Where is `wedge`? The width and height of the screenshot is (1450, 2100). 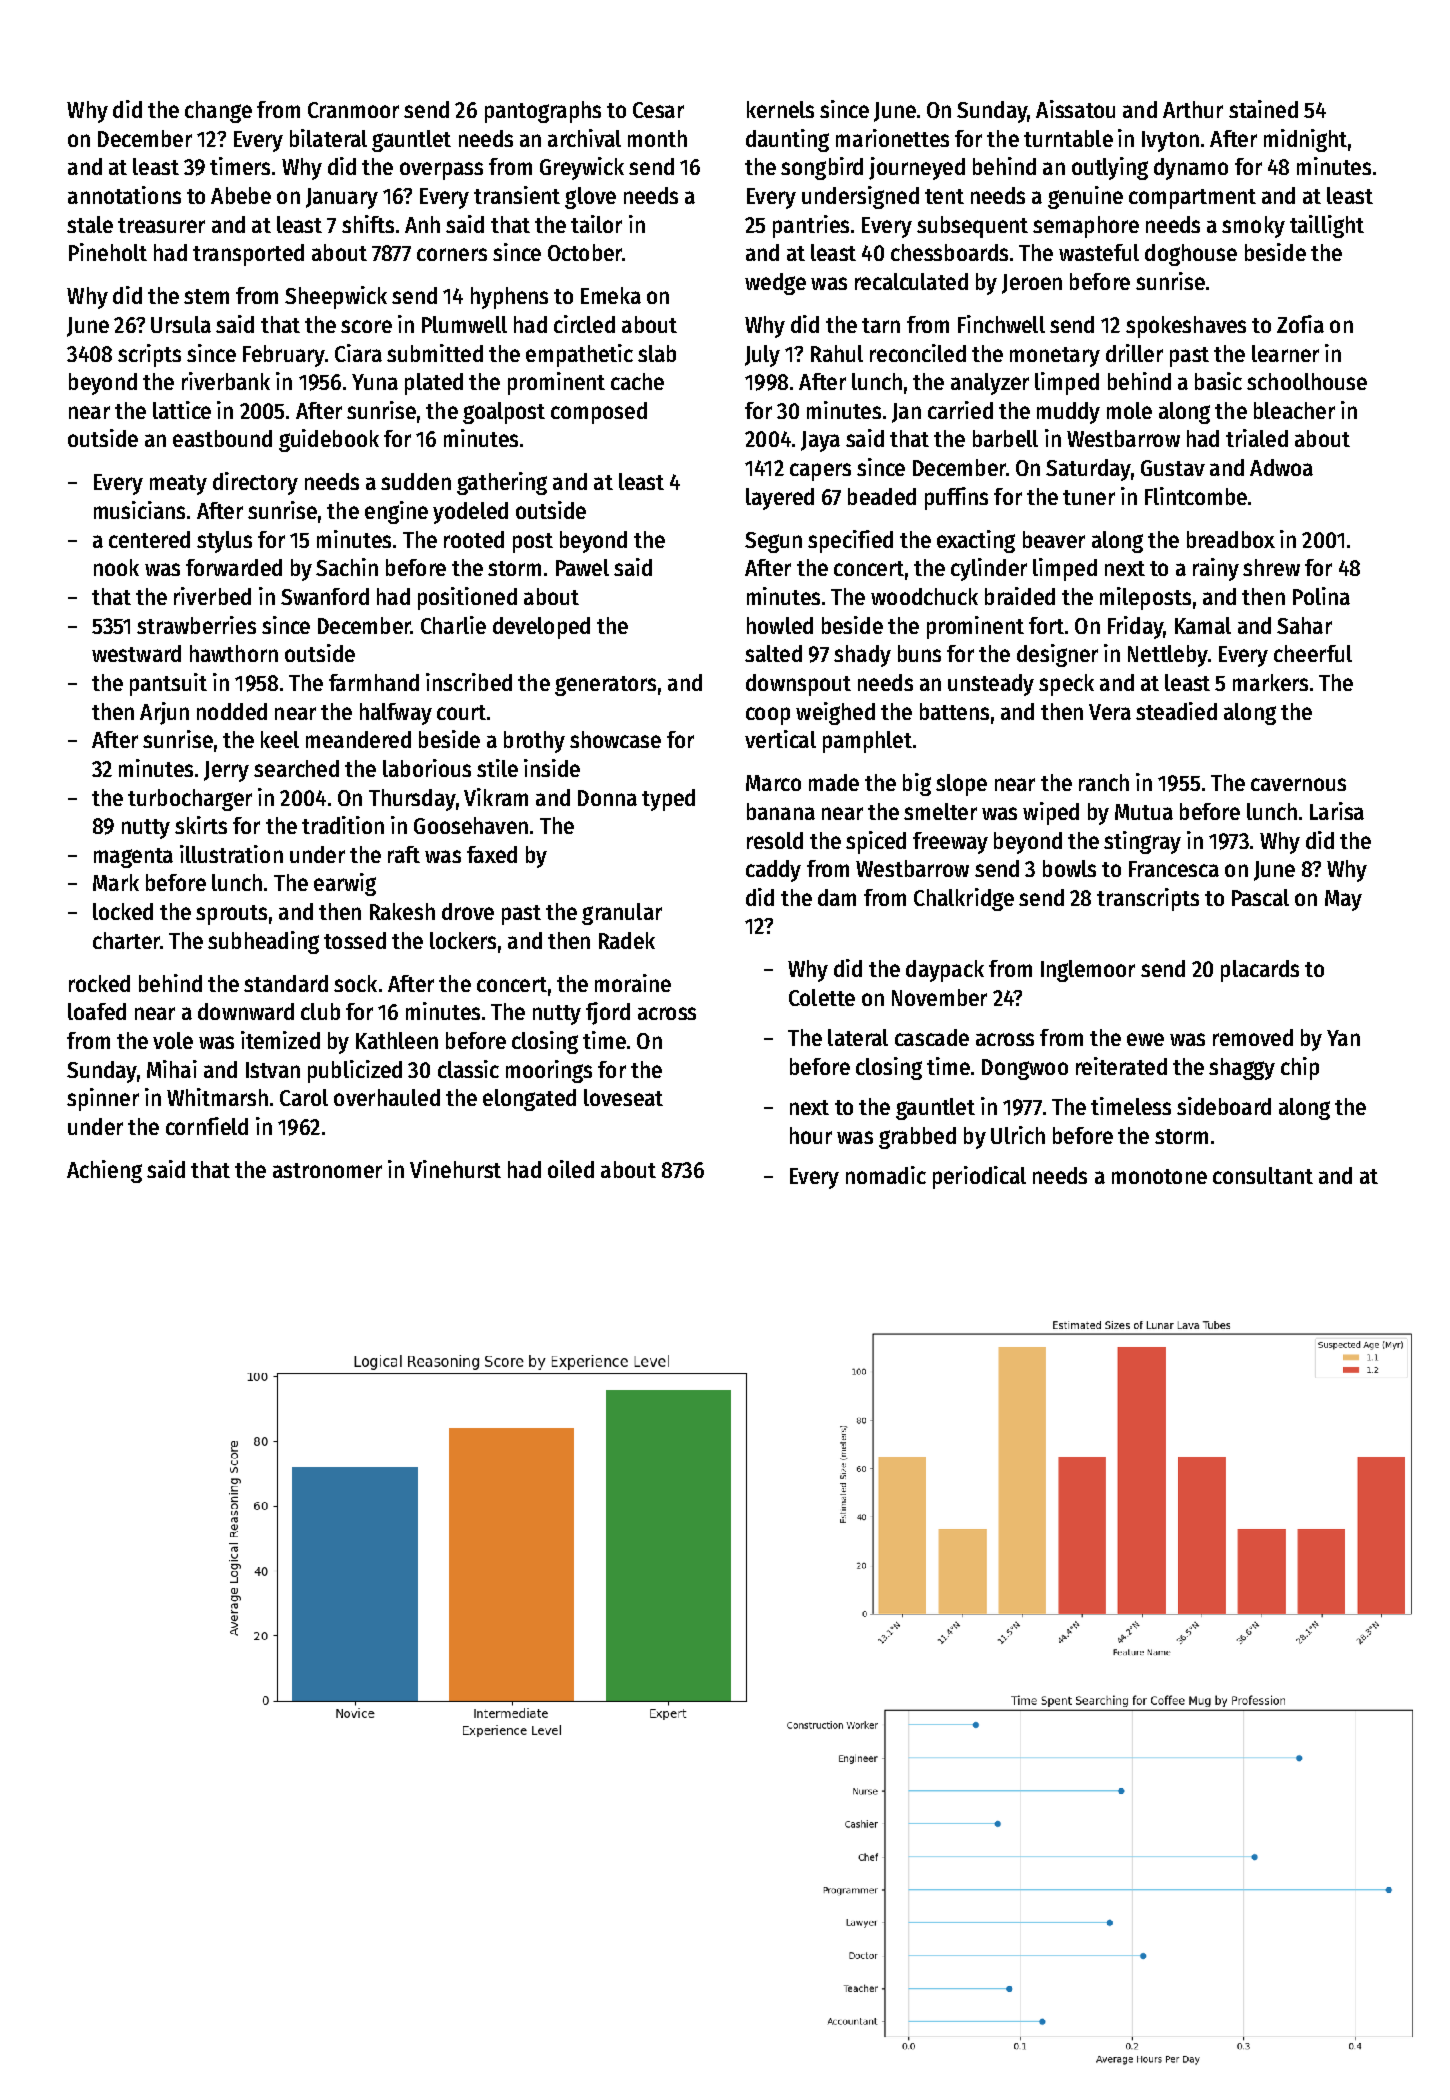
wedge is located at coordinates (775, 284).
